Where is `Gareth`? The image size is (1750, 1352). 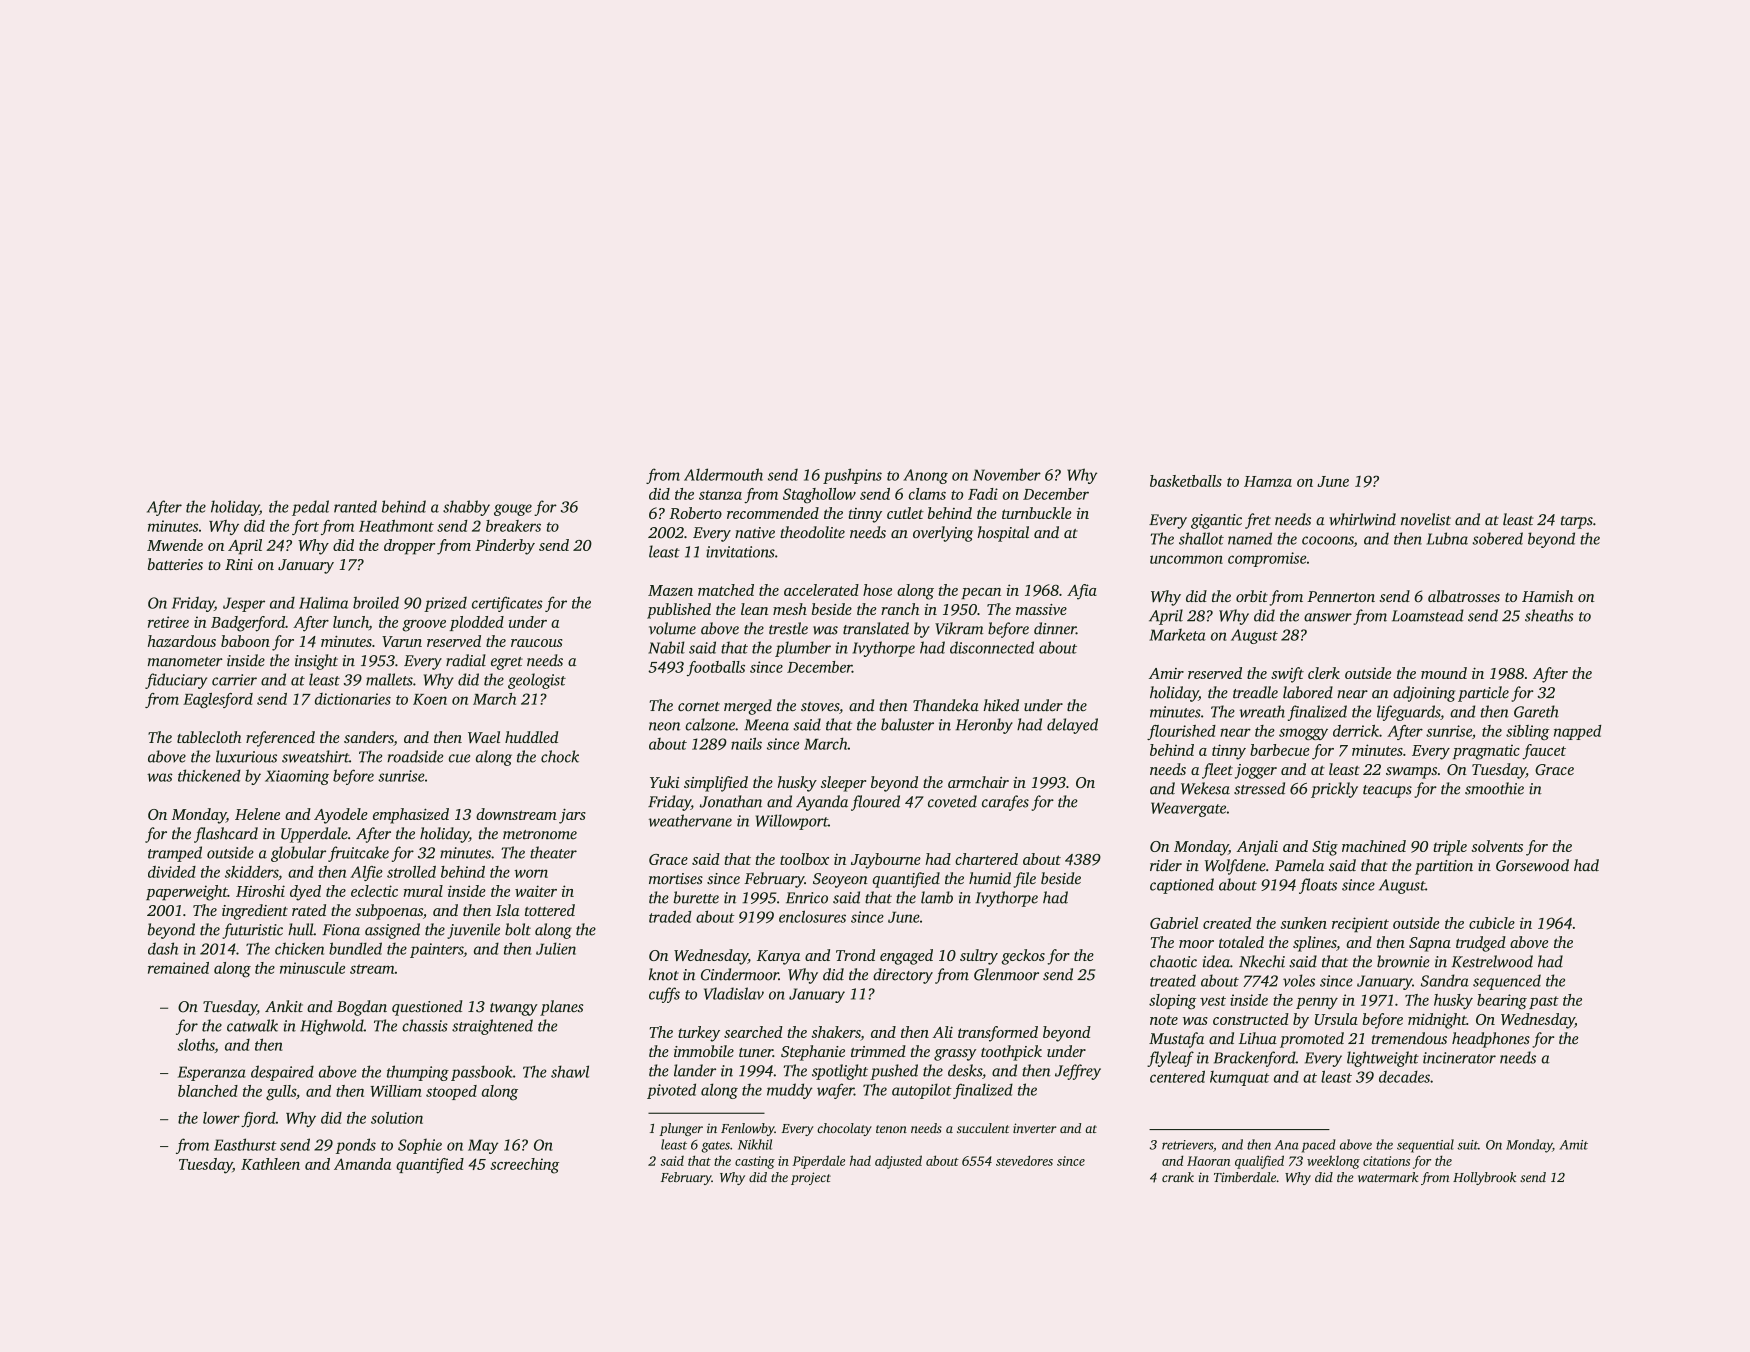
Gareth is located at coordinates (1536, 711).
